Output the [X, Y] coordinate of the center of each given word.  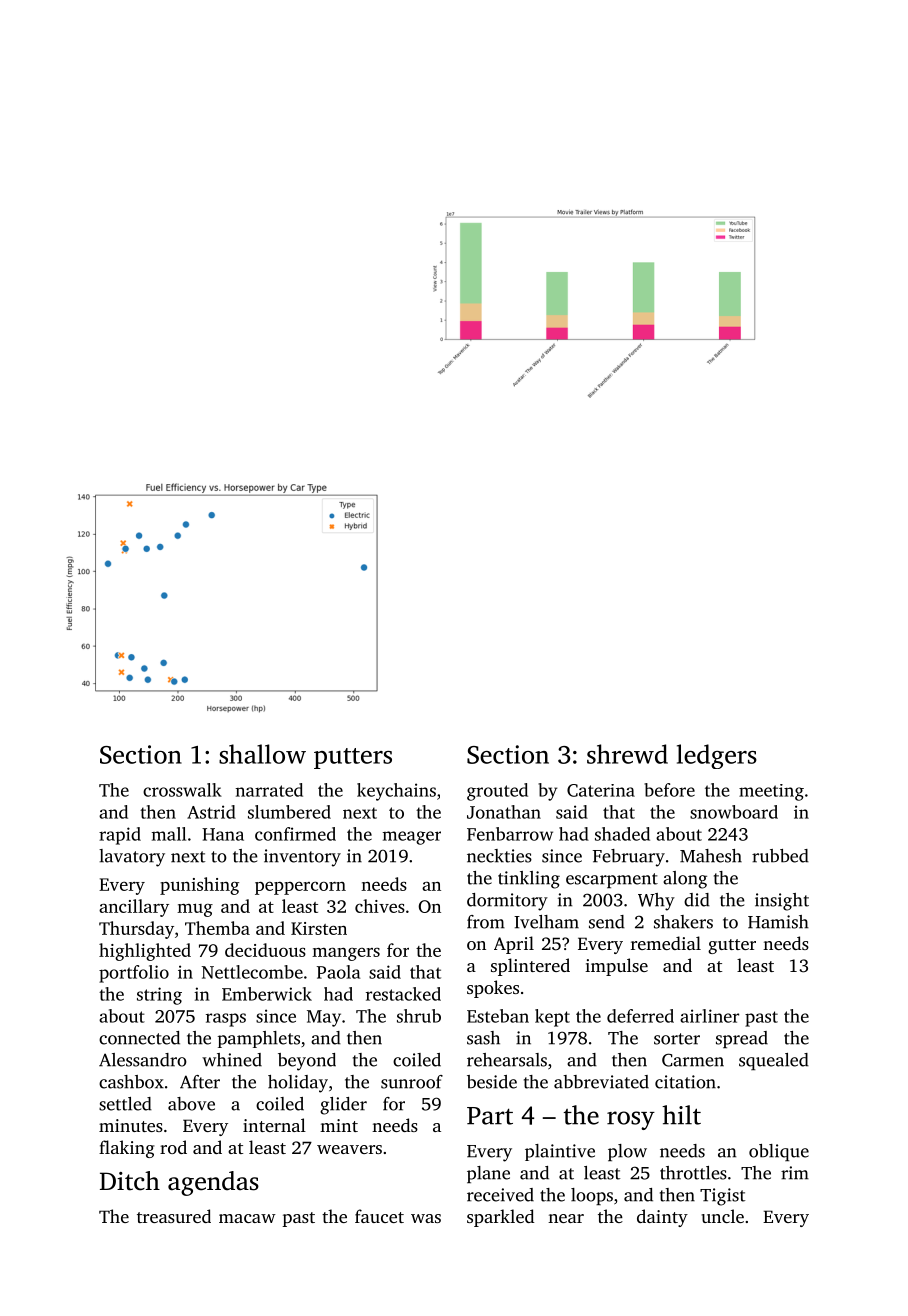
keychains [396, 792]
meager [412, 838]
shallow [262, 754]
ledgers [717, 756]
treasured [174, 1216]
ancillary [134, 908]
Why [656, 902]
